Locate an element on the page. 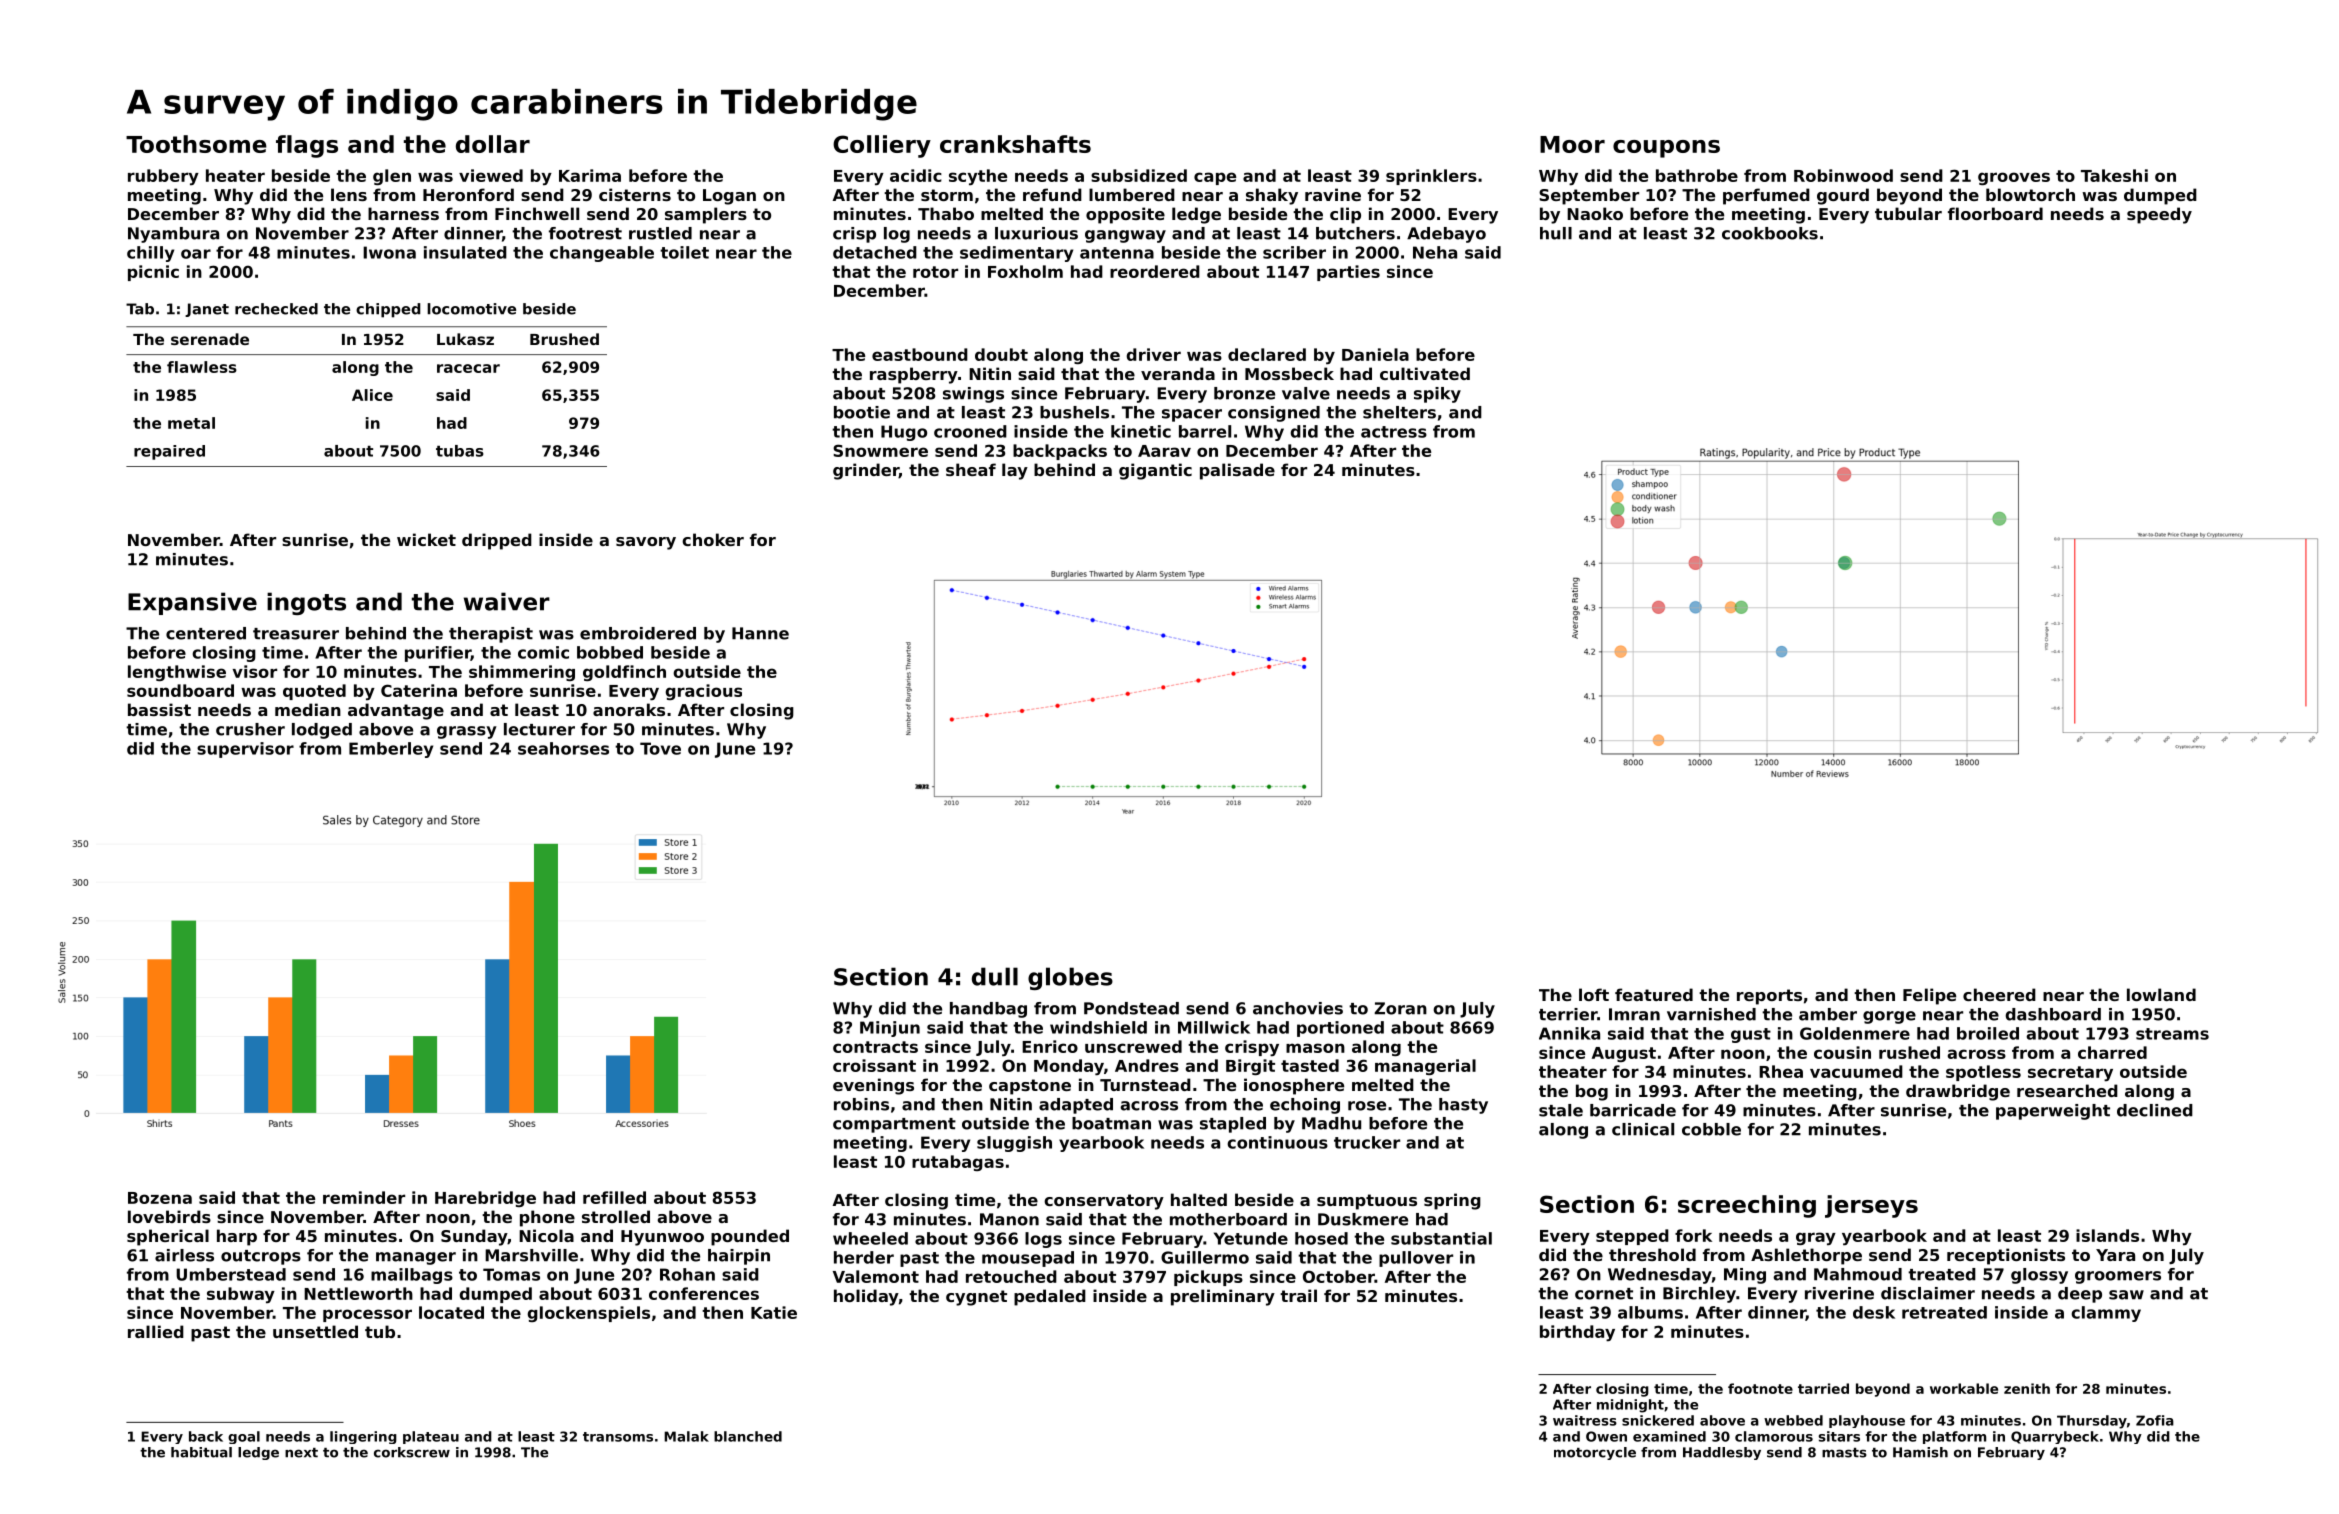 Image resolution: width=2339 pixels, height=1514 pixels. Tove is located at coordinates (660, 748).
